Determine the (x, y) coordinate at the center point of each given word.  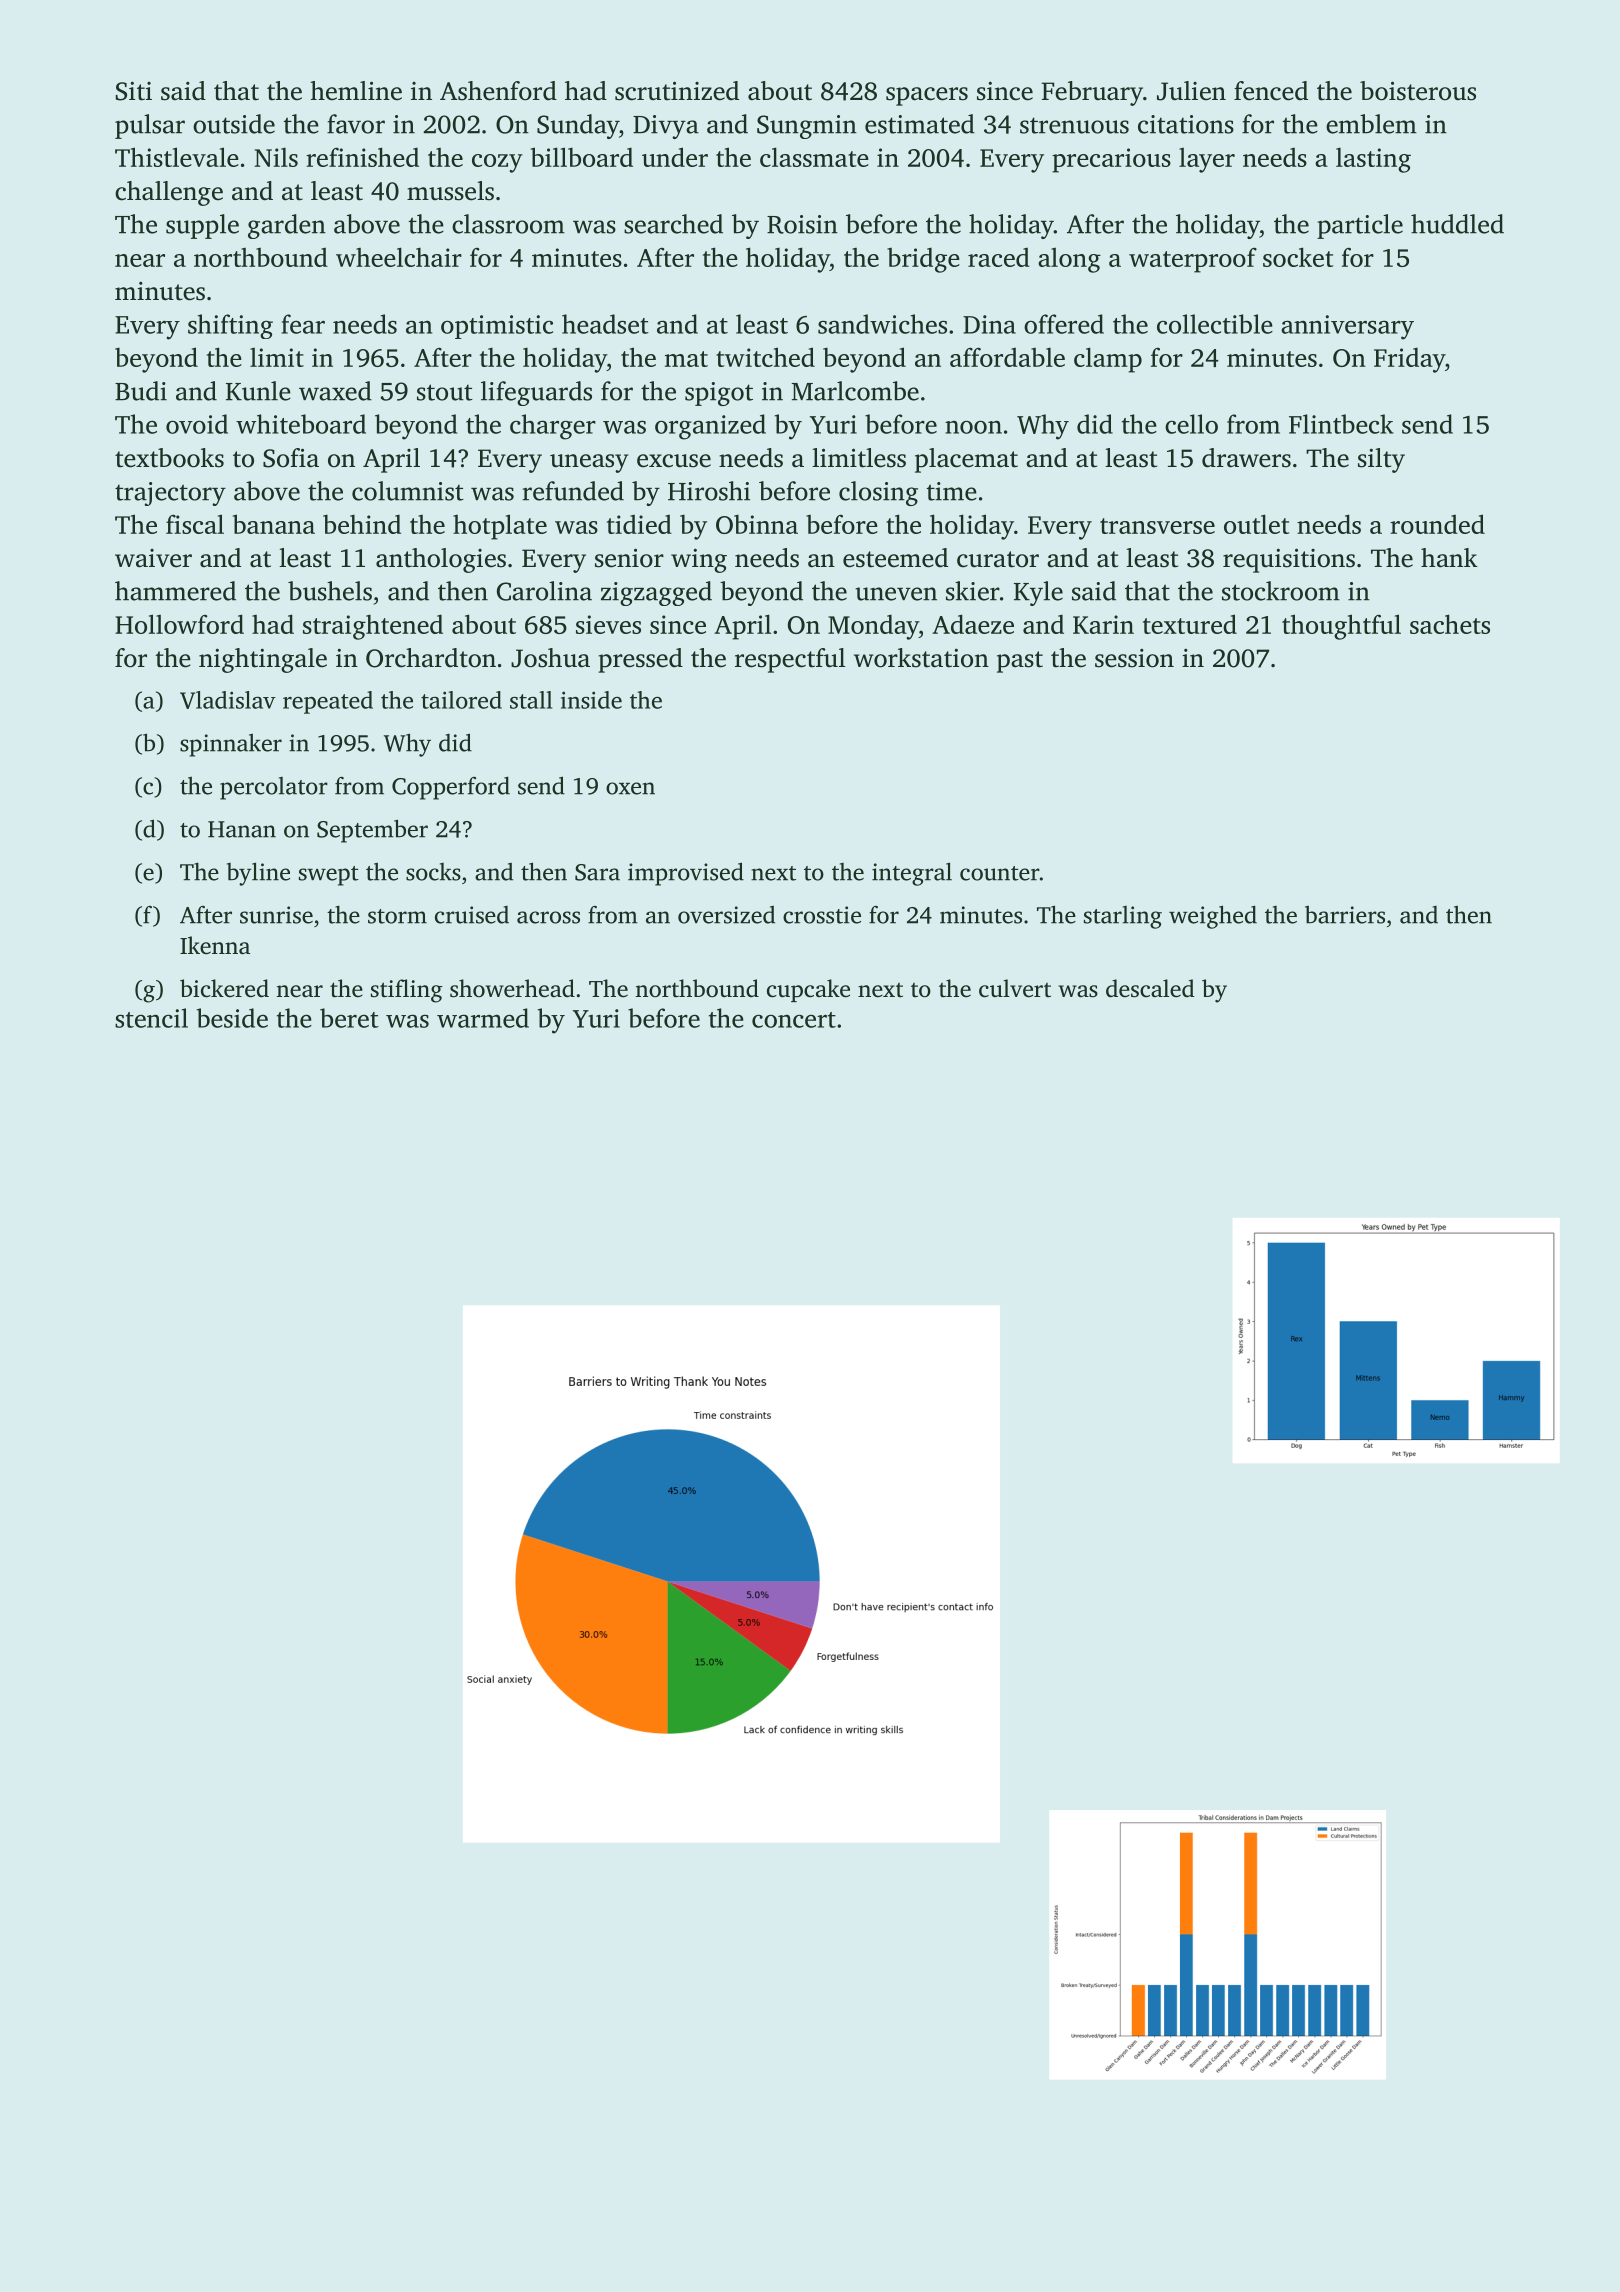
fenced (1271, 91)
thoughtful (1341, 627)
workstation (921, 658)
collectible (1215, 324)
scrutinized (677, 91)
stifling (407, 991)
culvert (1015, 988)
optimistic (497, 327)
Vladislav (228, 700)
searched (673, 224)
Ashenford (498, 91)
